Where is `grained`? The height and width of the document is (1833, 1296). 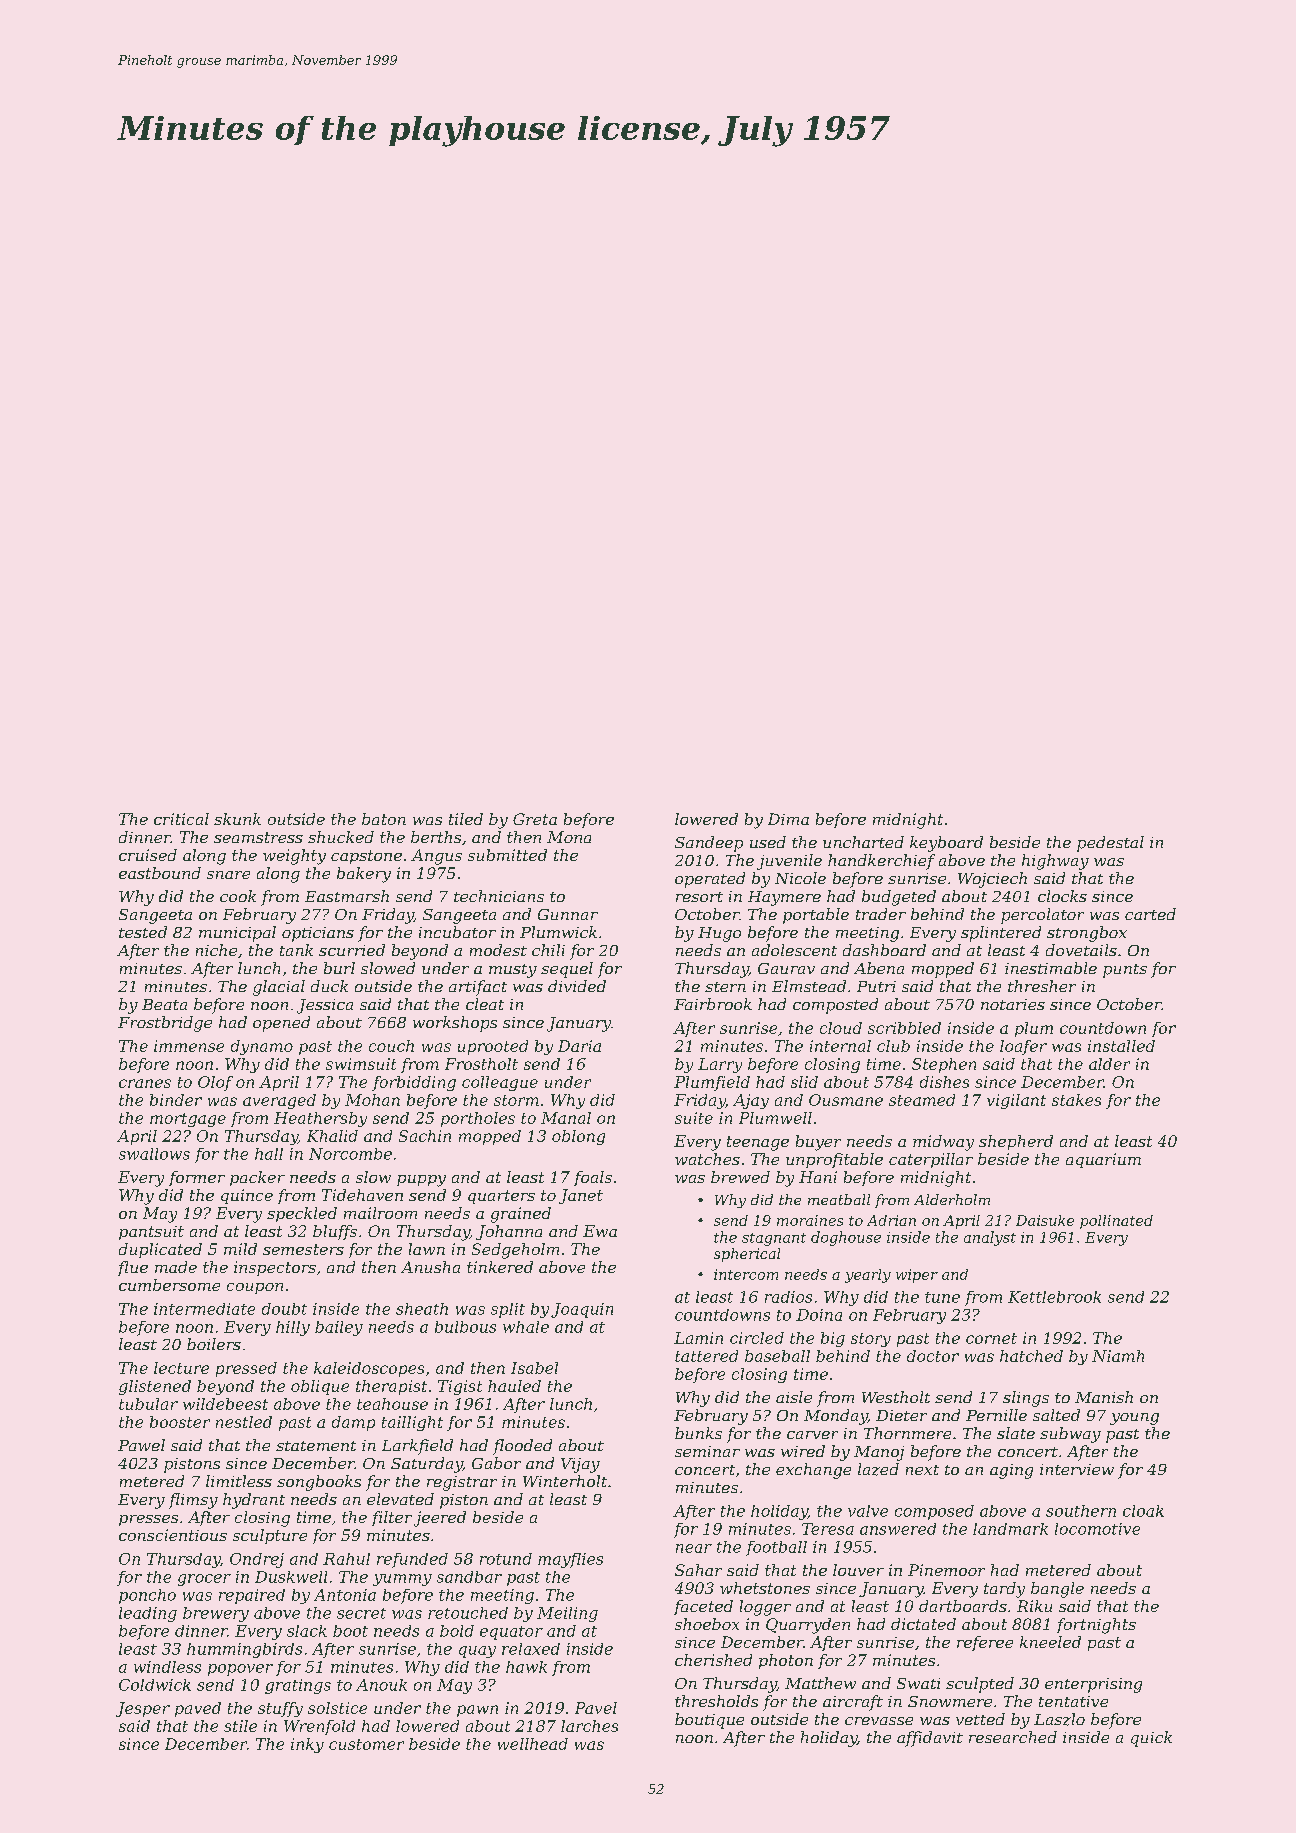
grained is located at coordinates (521, 1215).
